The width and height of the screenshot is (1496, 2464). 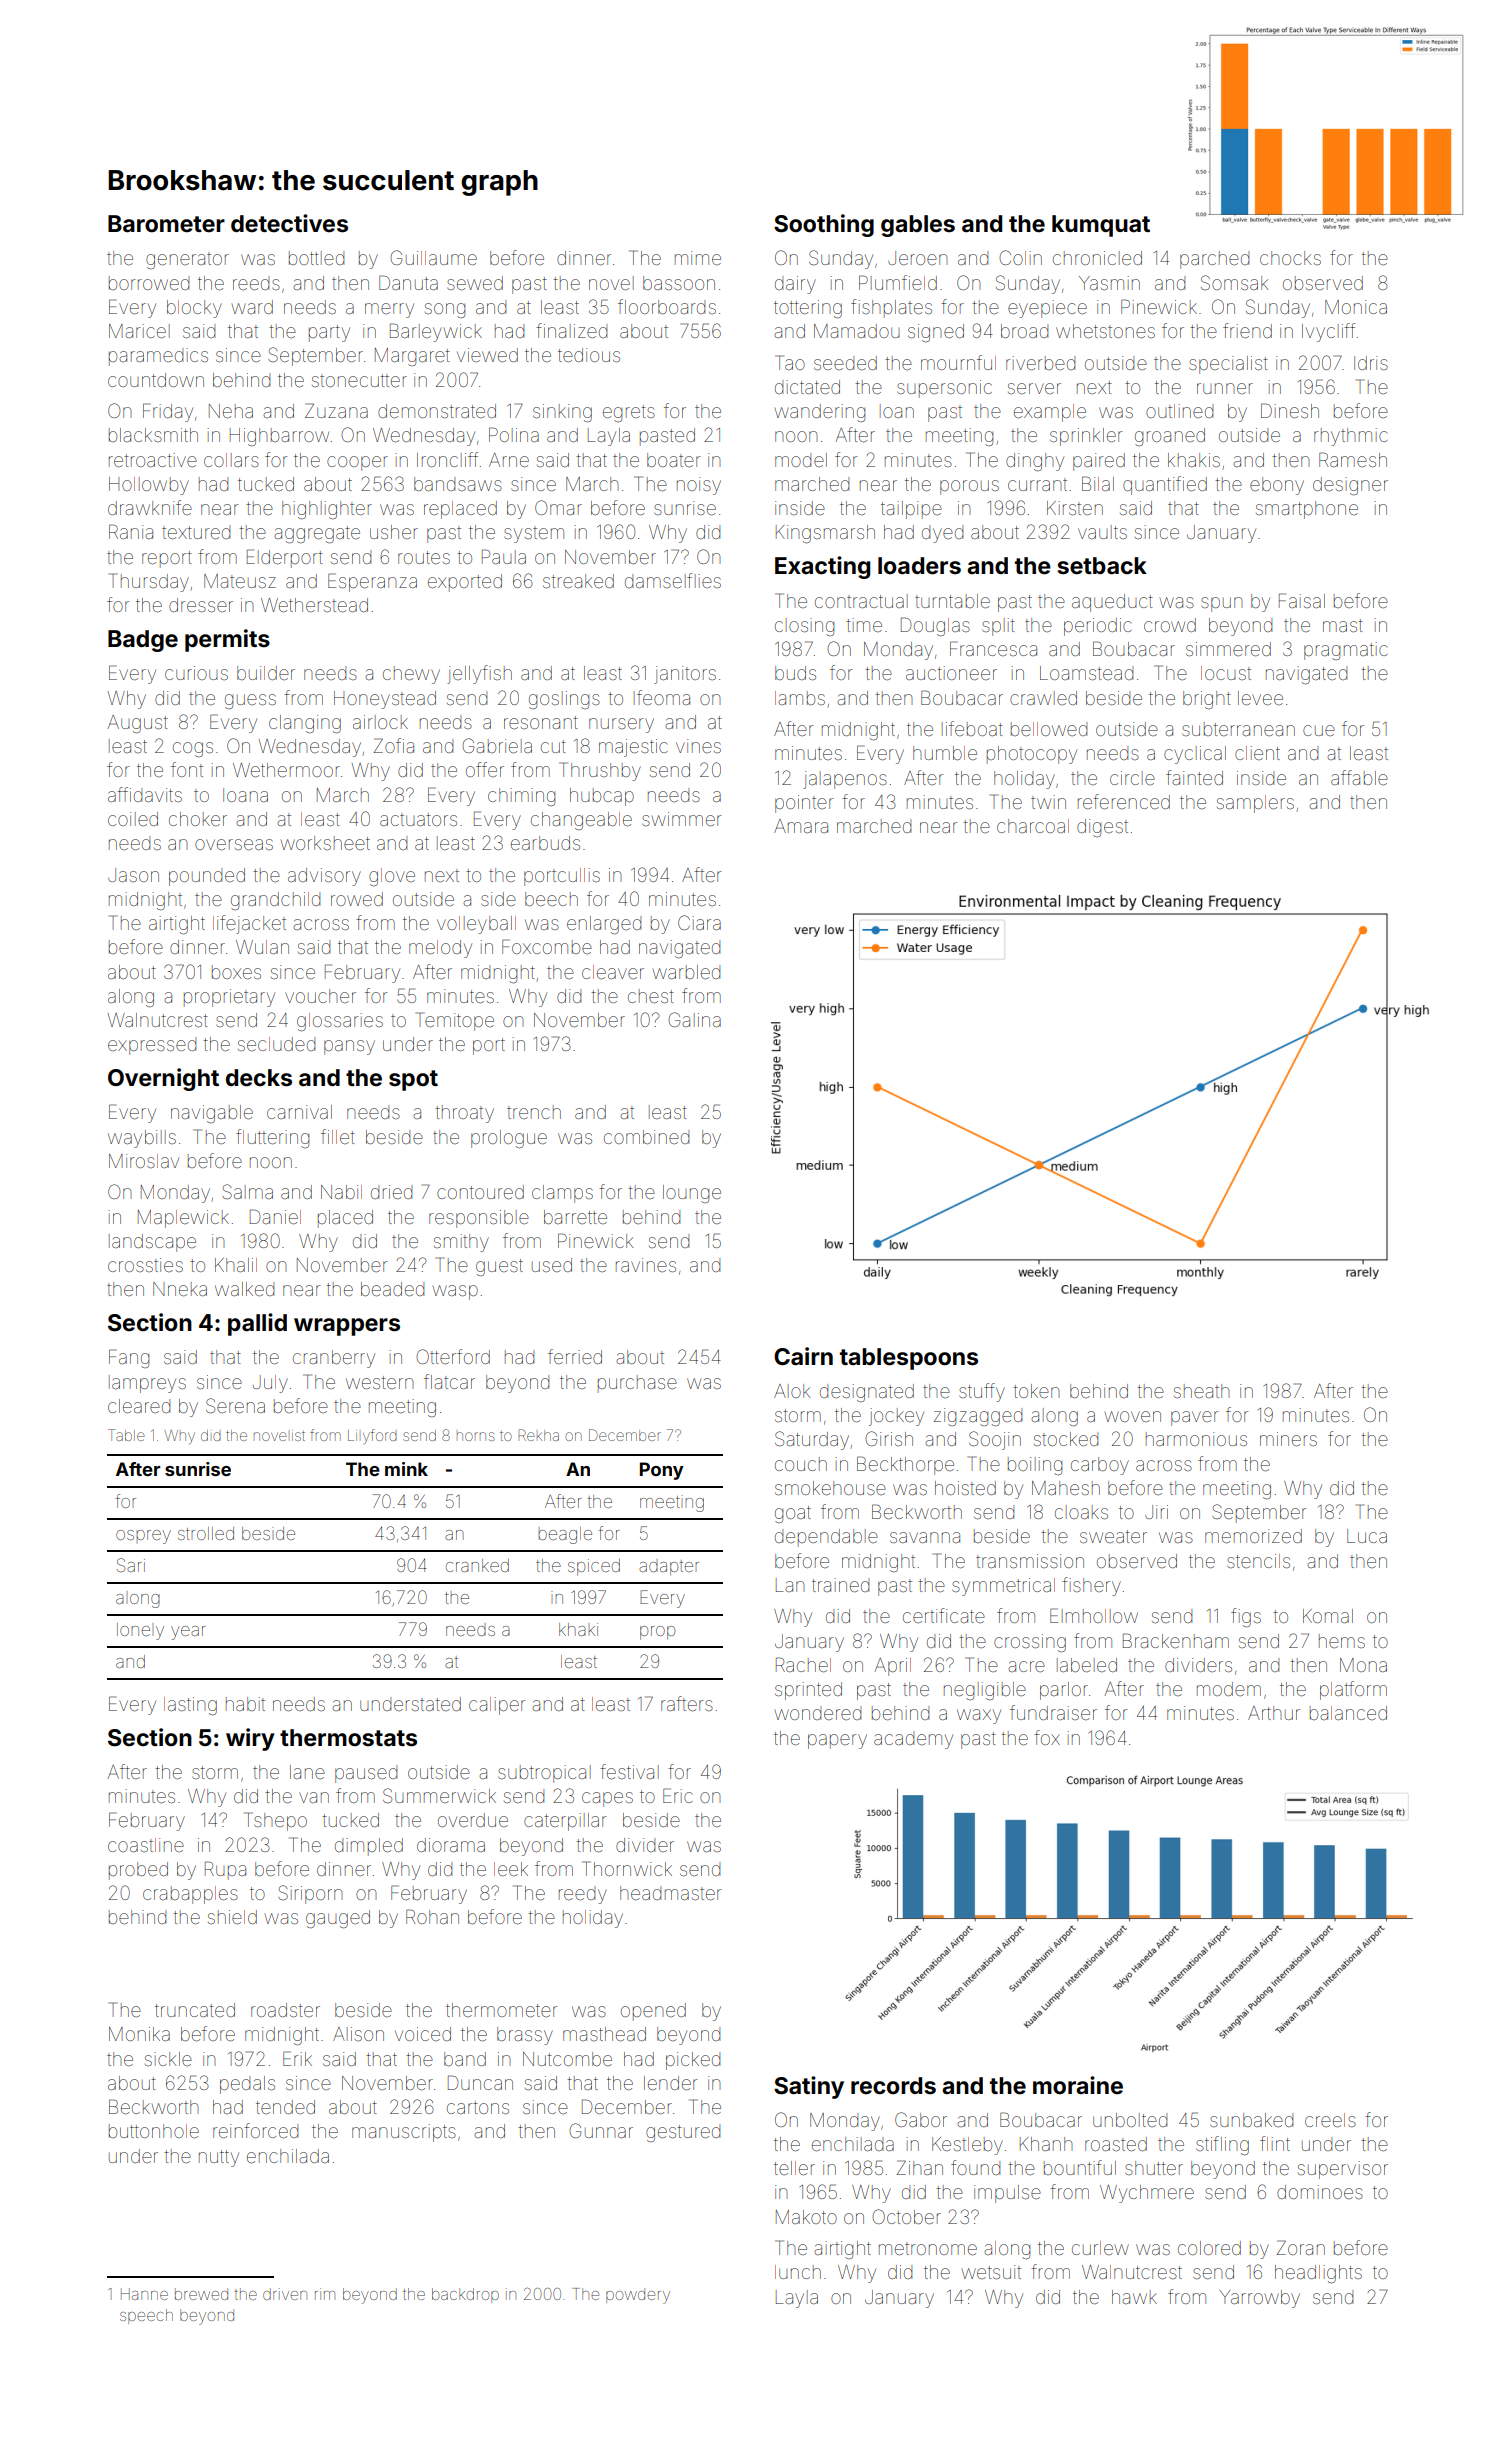 What do you see at coordinates (188, 1633) in the screenshot?
I see `year` at bounding box center [188, 1633].
